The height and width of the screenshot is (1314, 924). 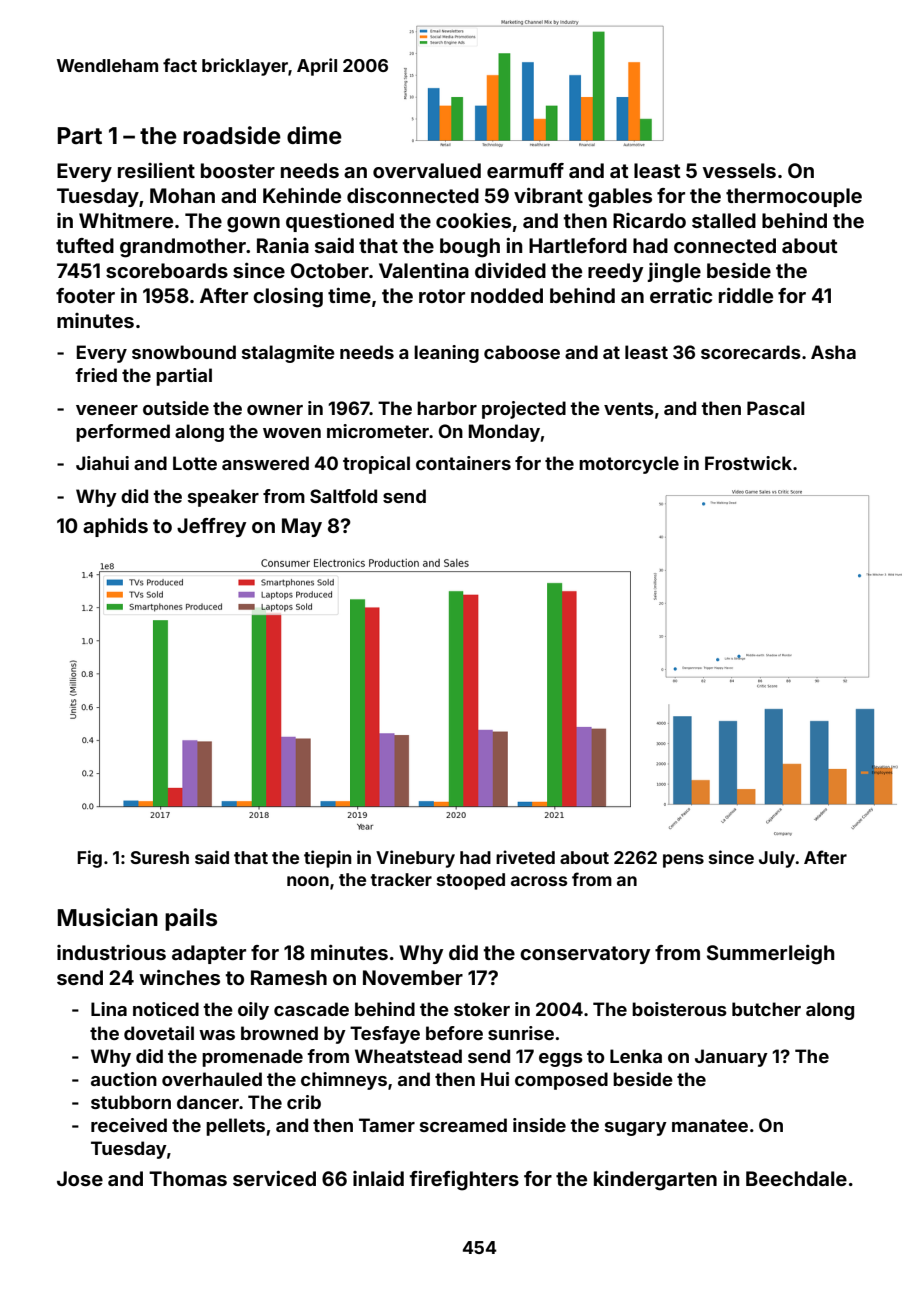 I want to click on inside, so click(x=539, y=1125).
